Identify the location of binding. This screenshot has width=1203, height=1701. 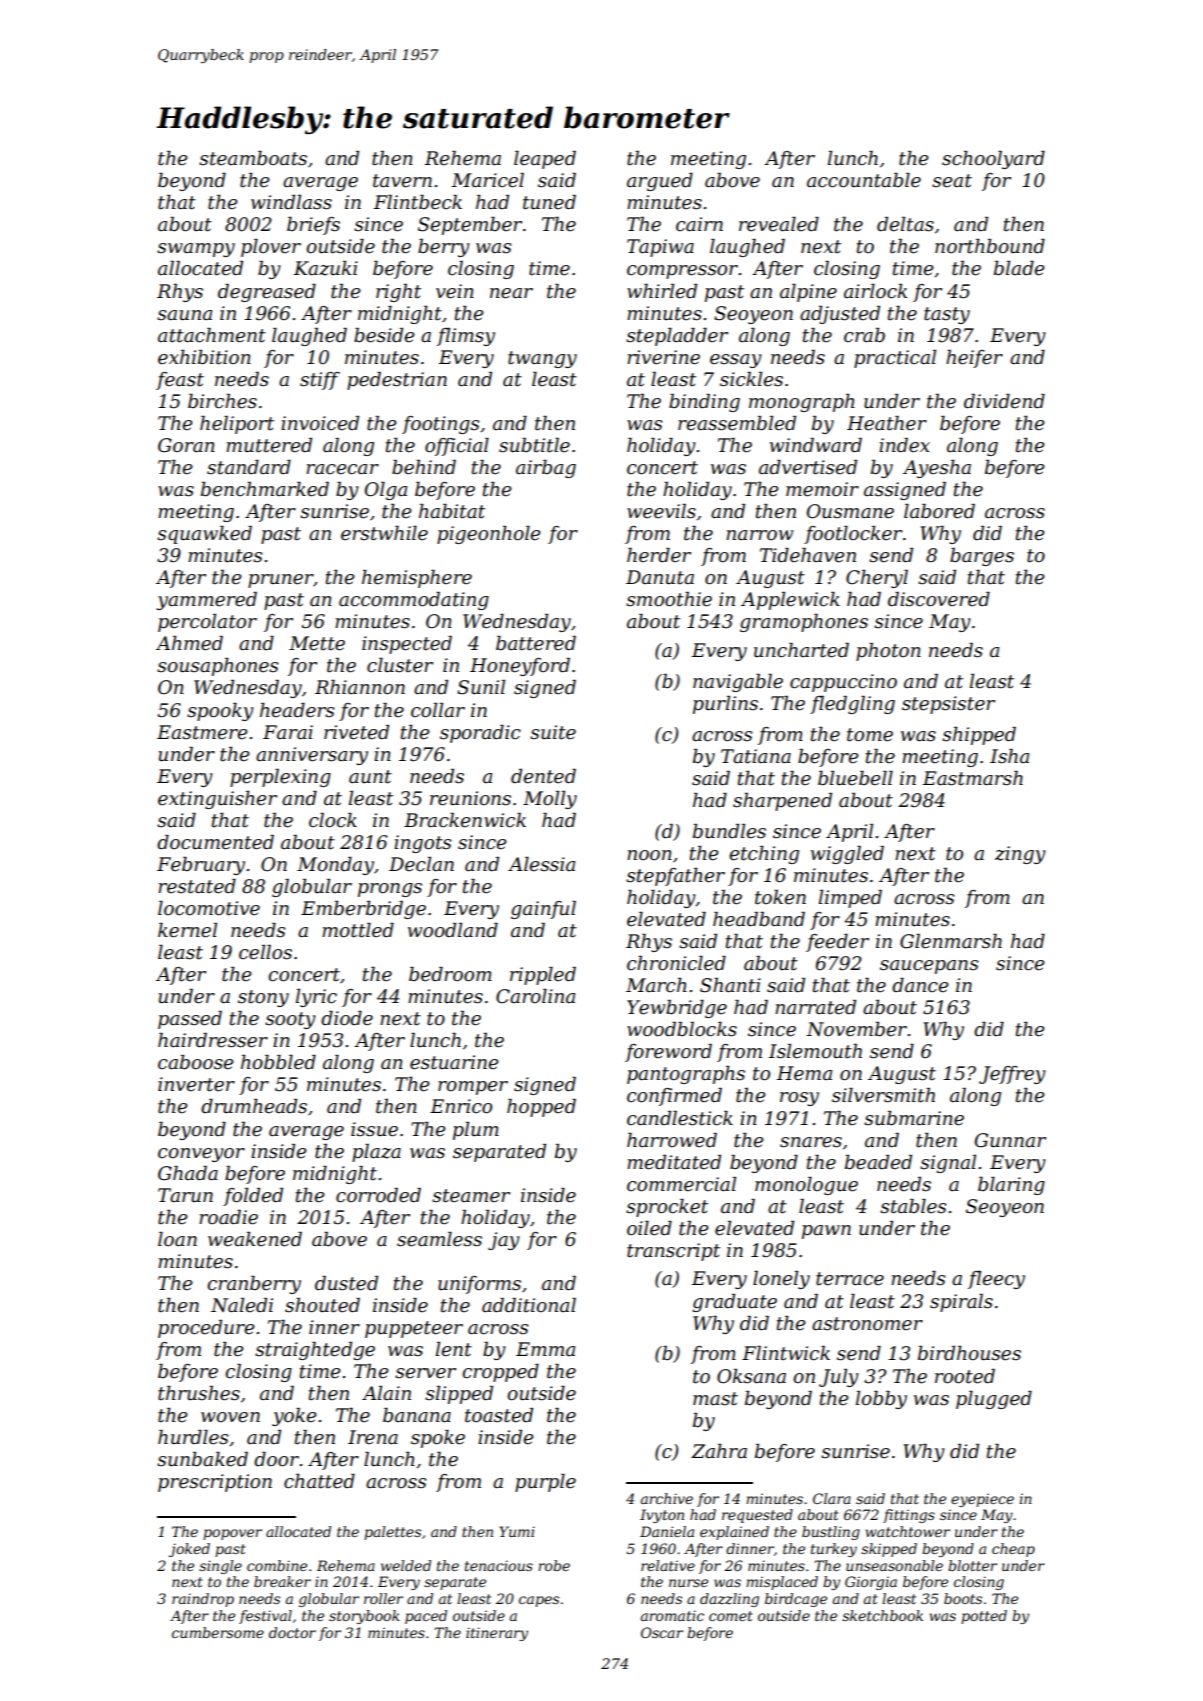
(704, 403).
